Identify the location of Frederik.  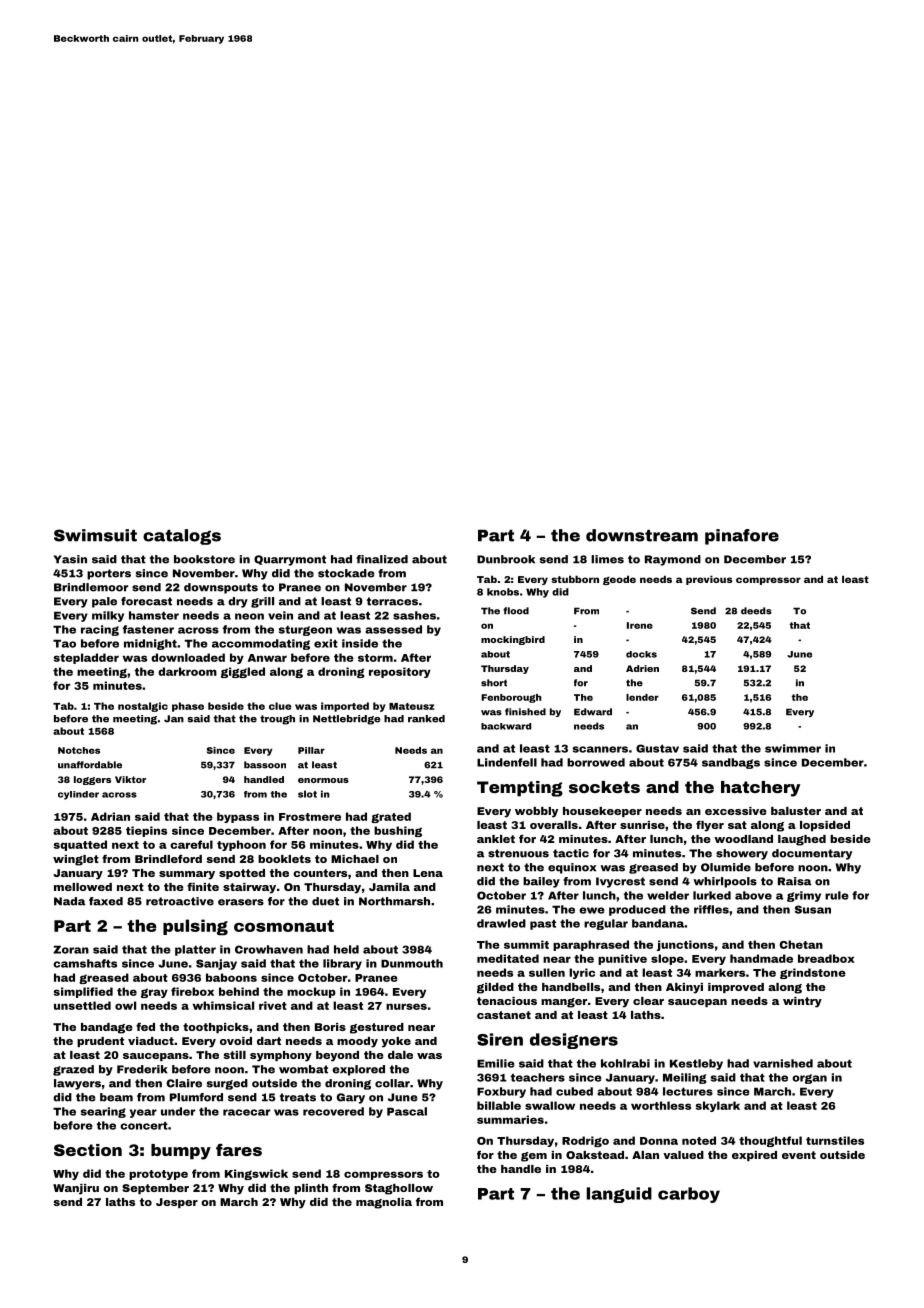
(142, 1069).
